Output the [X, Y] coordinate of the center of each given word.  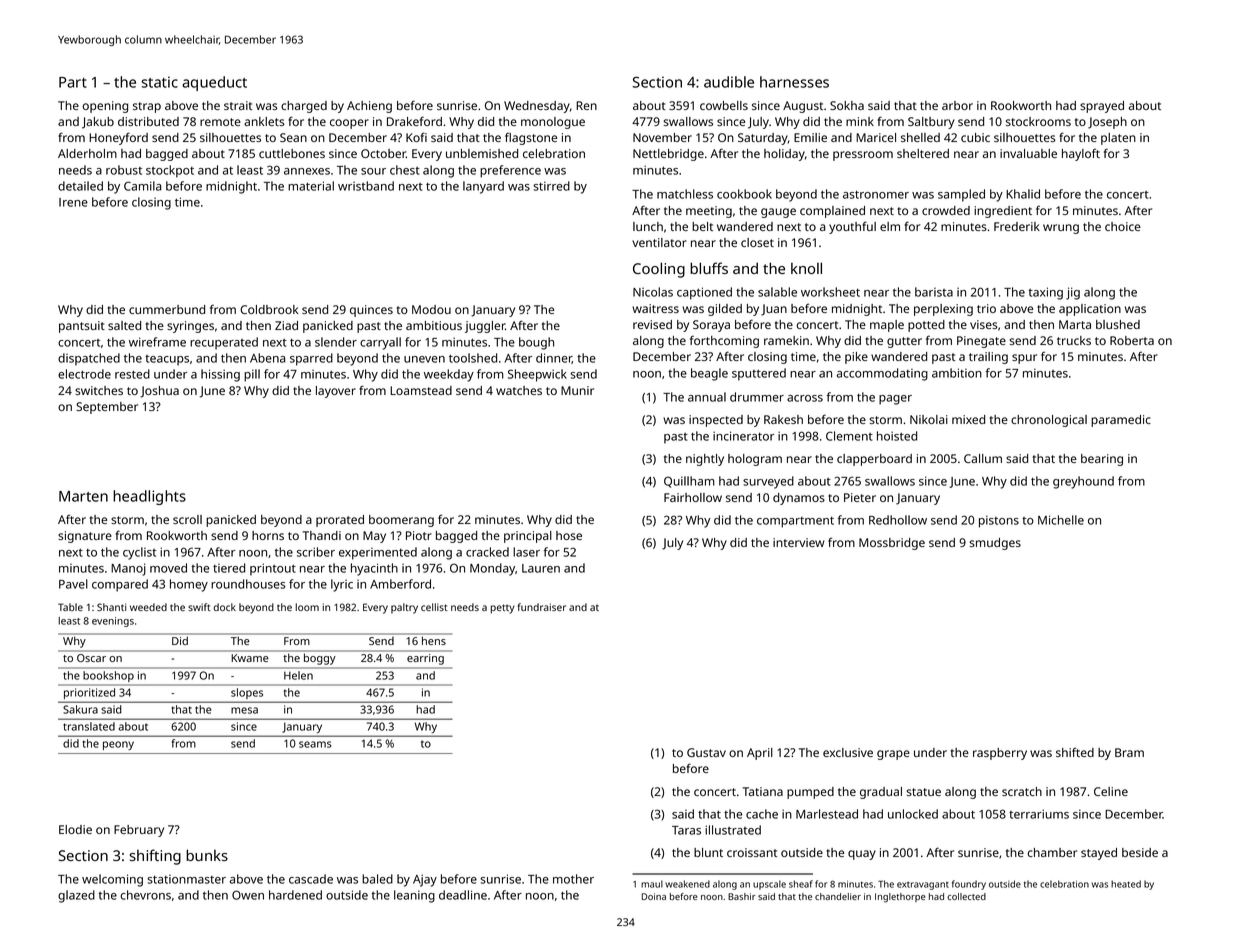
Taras [686, 830]
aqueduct [214, 83]
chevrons [145, 895]
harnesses [794, 82]
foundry [969, 885]
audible [729, 82]
